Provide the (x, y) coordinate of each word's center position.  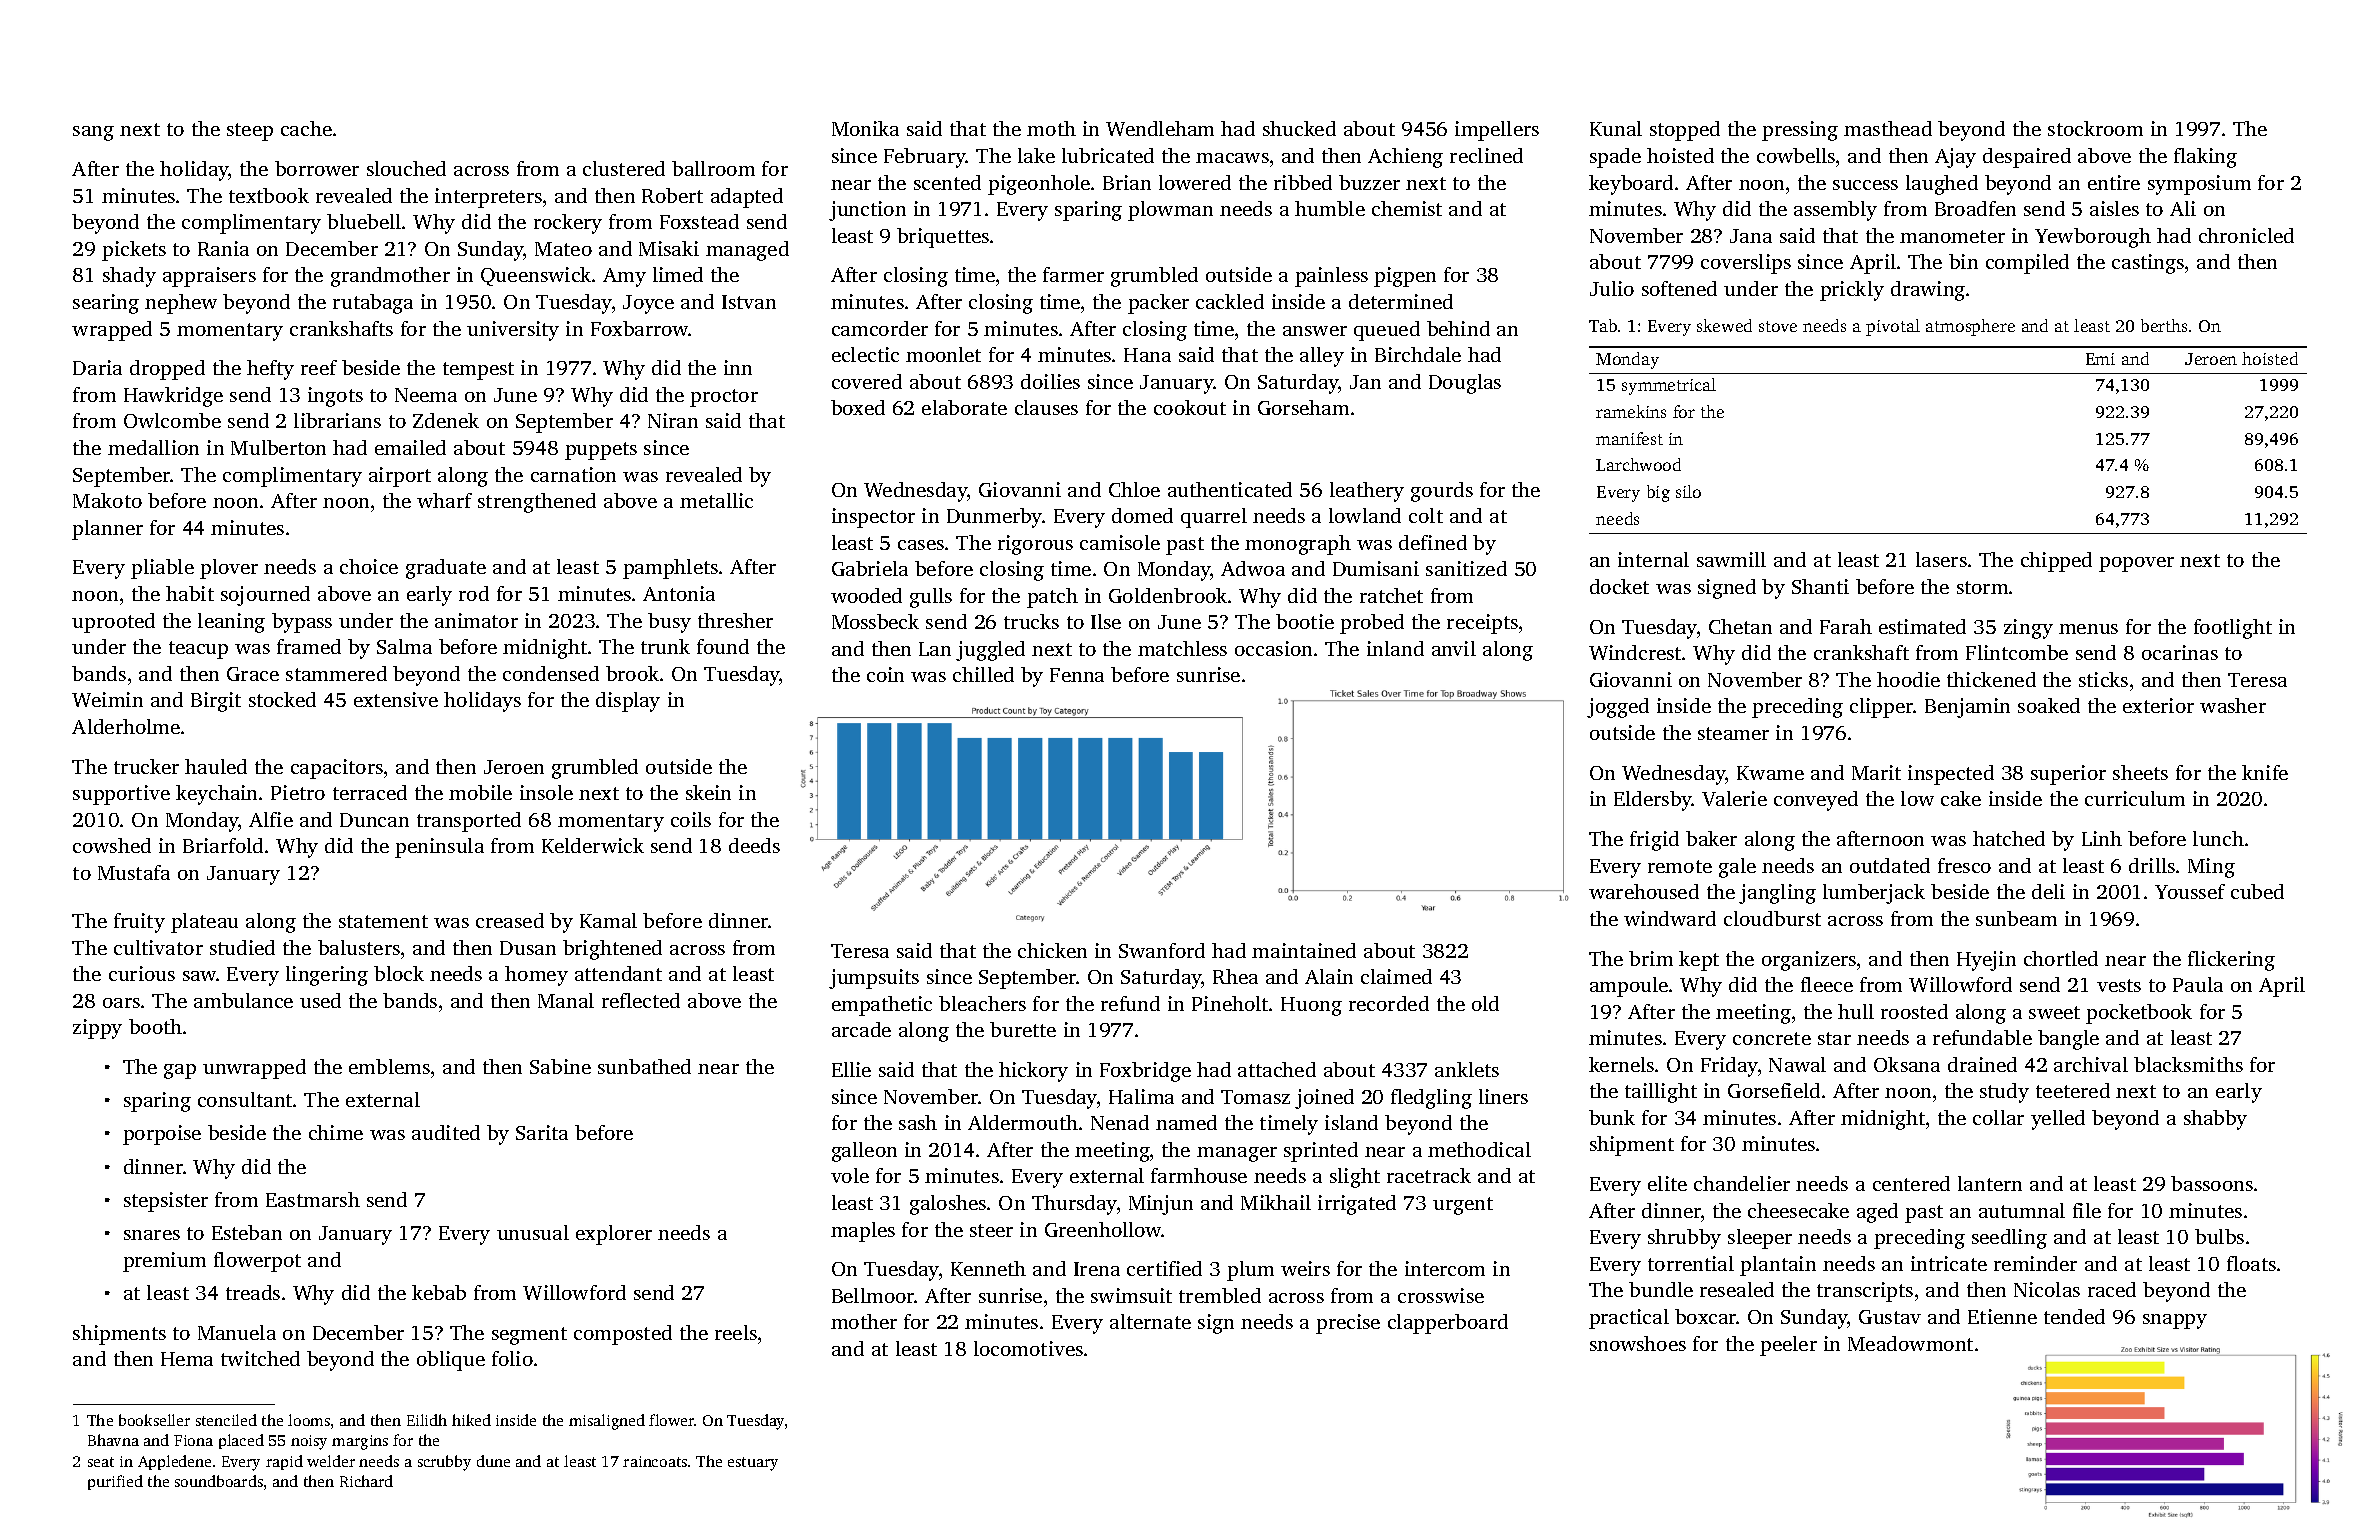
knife (2265, 772)
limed (678, 274)
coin (885, 674)
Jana (1751, 236)
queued (1387, 331)
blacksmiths (2188, 1064)
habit (190, 593)
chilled (983, 674)
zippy (97, 1029)
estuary (753, 1464)
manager (1237, 1154)
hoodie (1908, 679)
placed (241, 1441)
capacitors (337, 769)
